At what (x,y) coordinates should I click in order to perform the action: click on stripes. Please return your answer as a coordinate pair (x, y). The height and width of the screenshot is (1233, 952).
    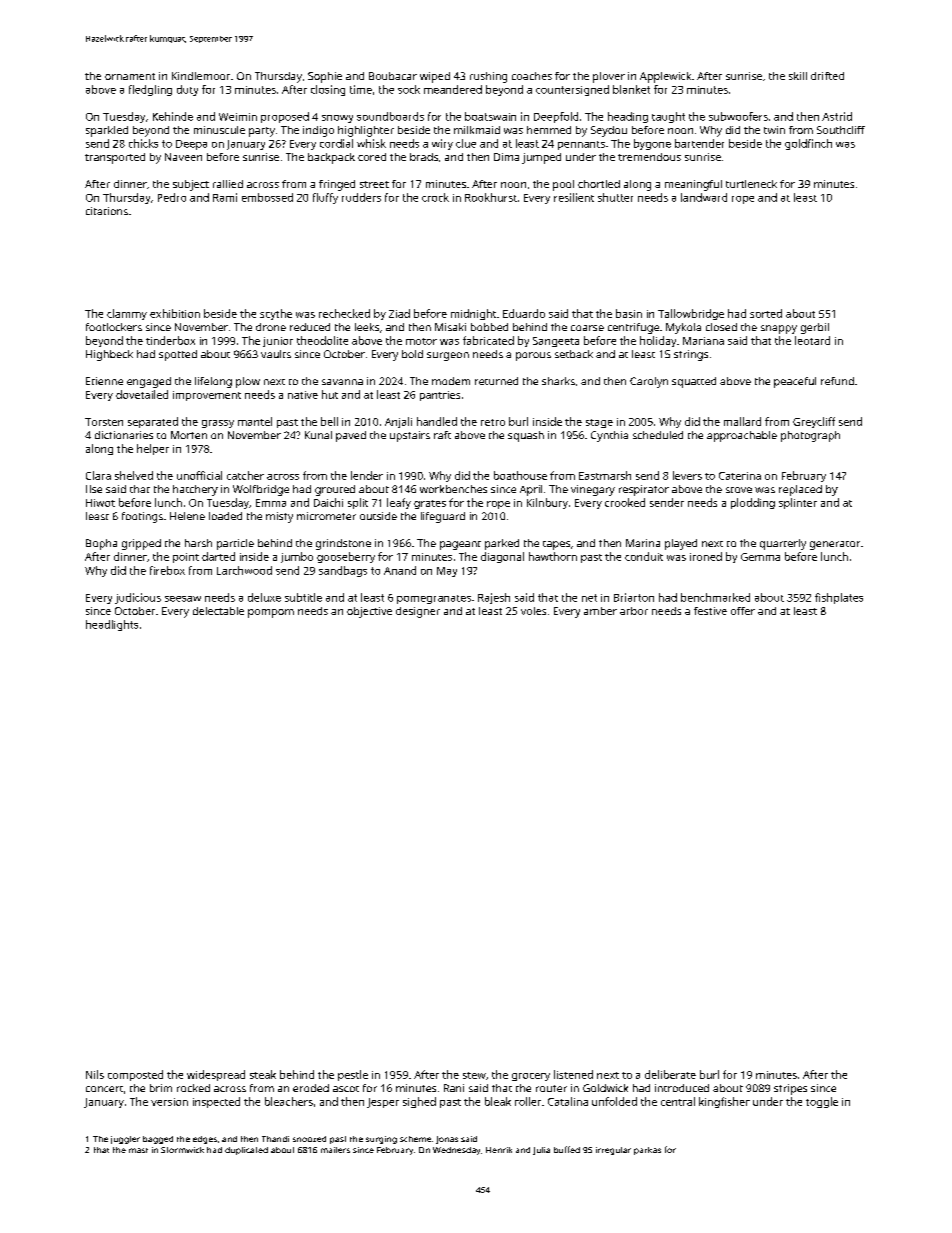
    Looking at the image, I should click on (790, 1089).
